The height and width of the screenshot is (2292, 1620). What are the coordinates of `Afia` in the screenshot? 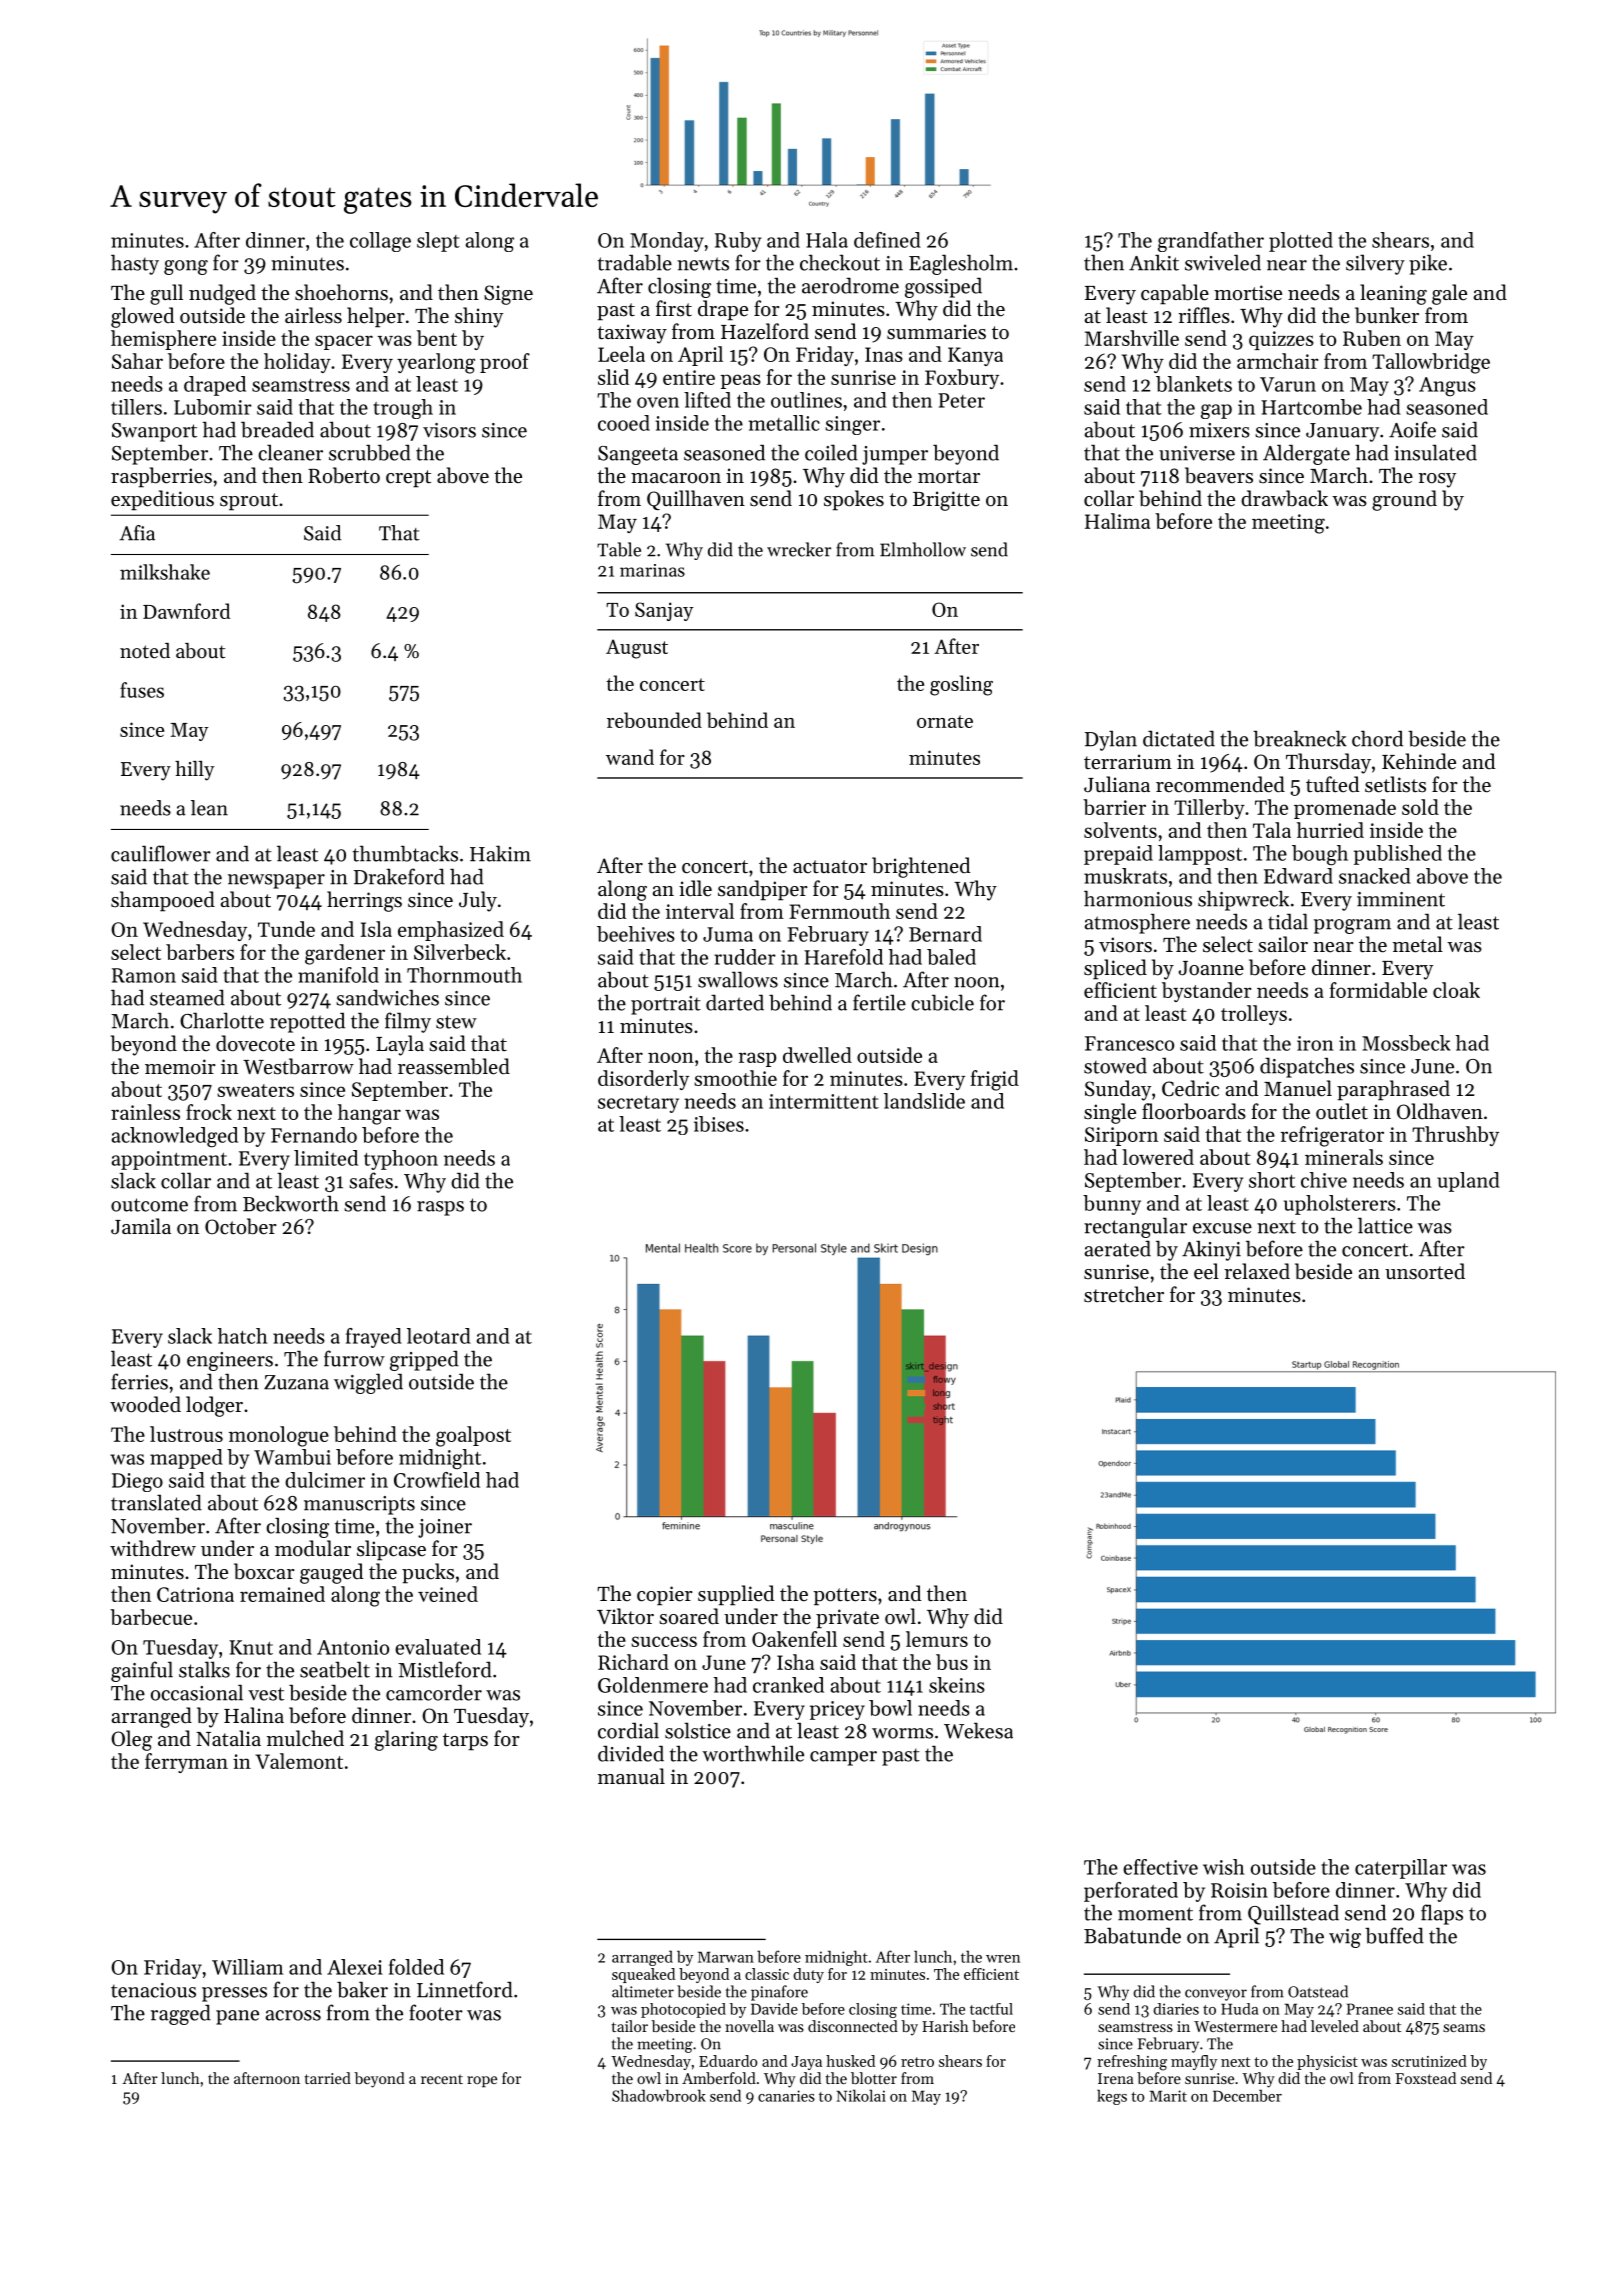 It's located at (137, 533).
